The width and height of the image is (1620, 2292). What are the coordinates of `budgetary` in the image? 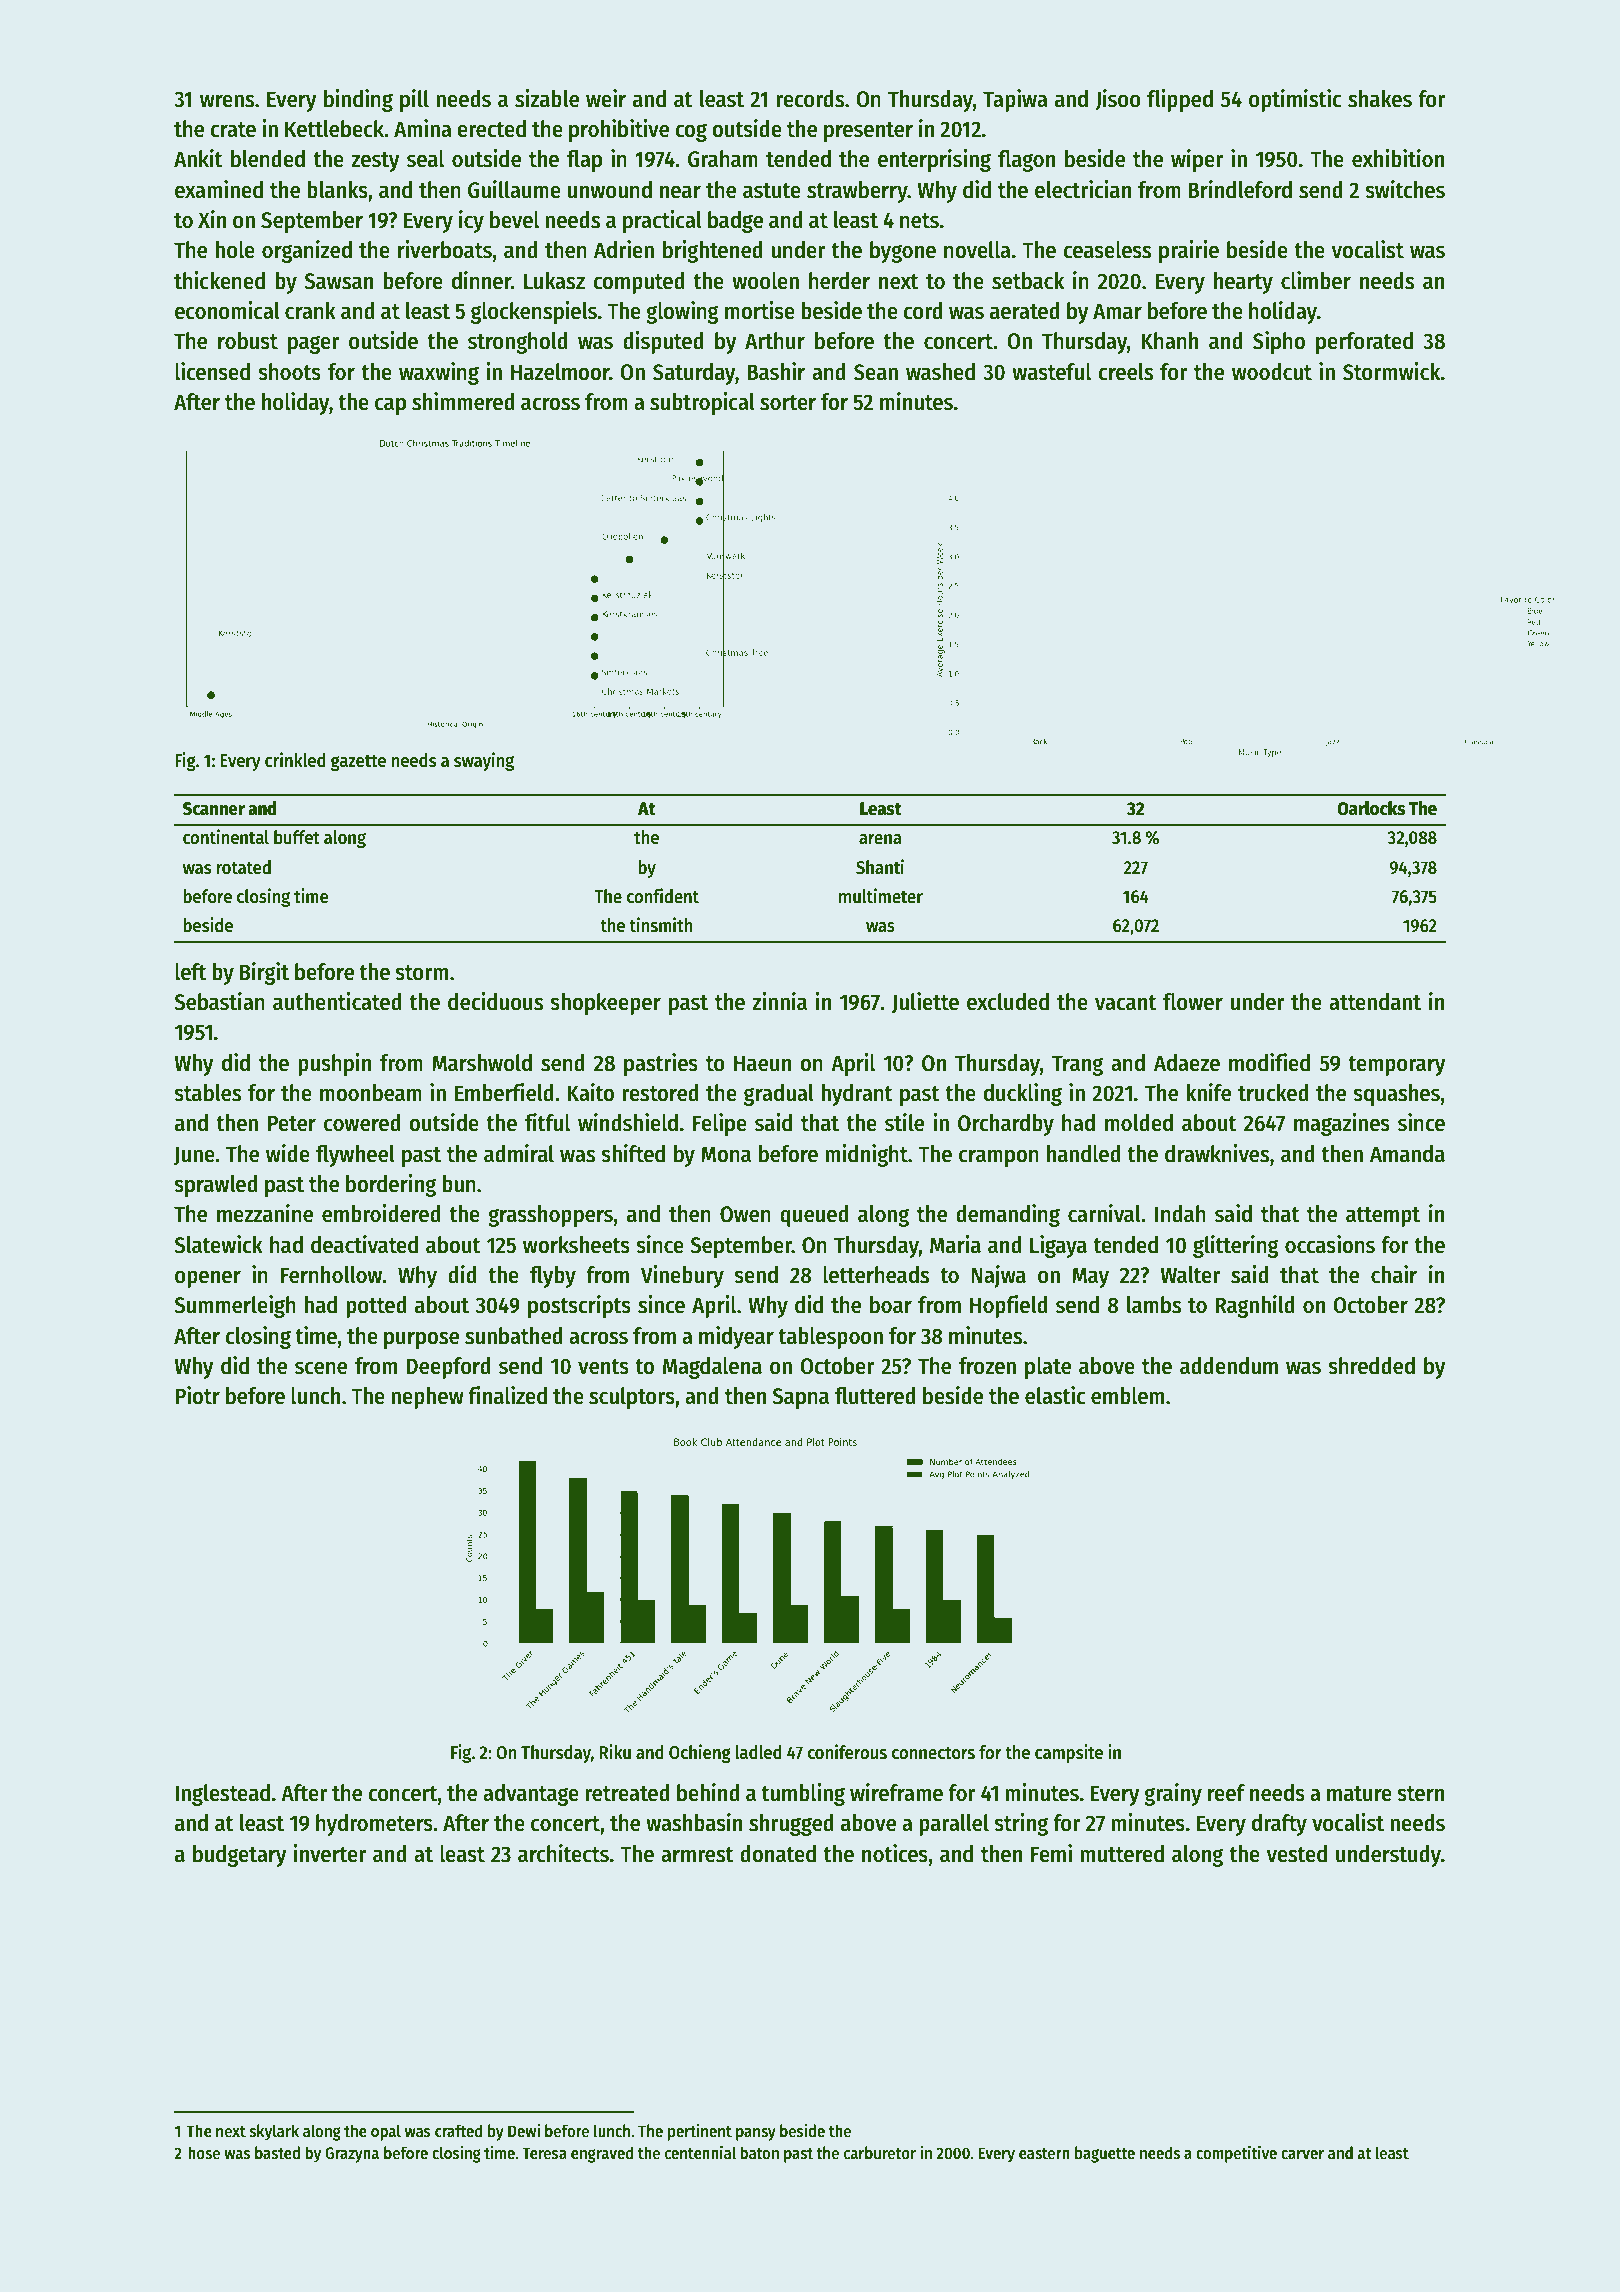 It's located at (240, 1856).
